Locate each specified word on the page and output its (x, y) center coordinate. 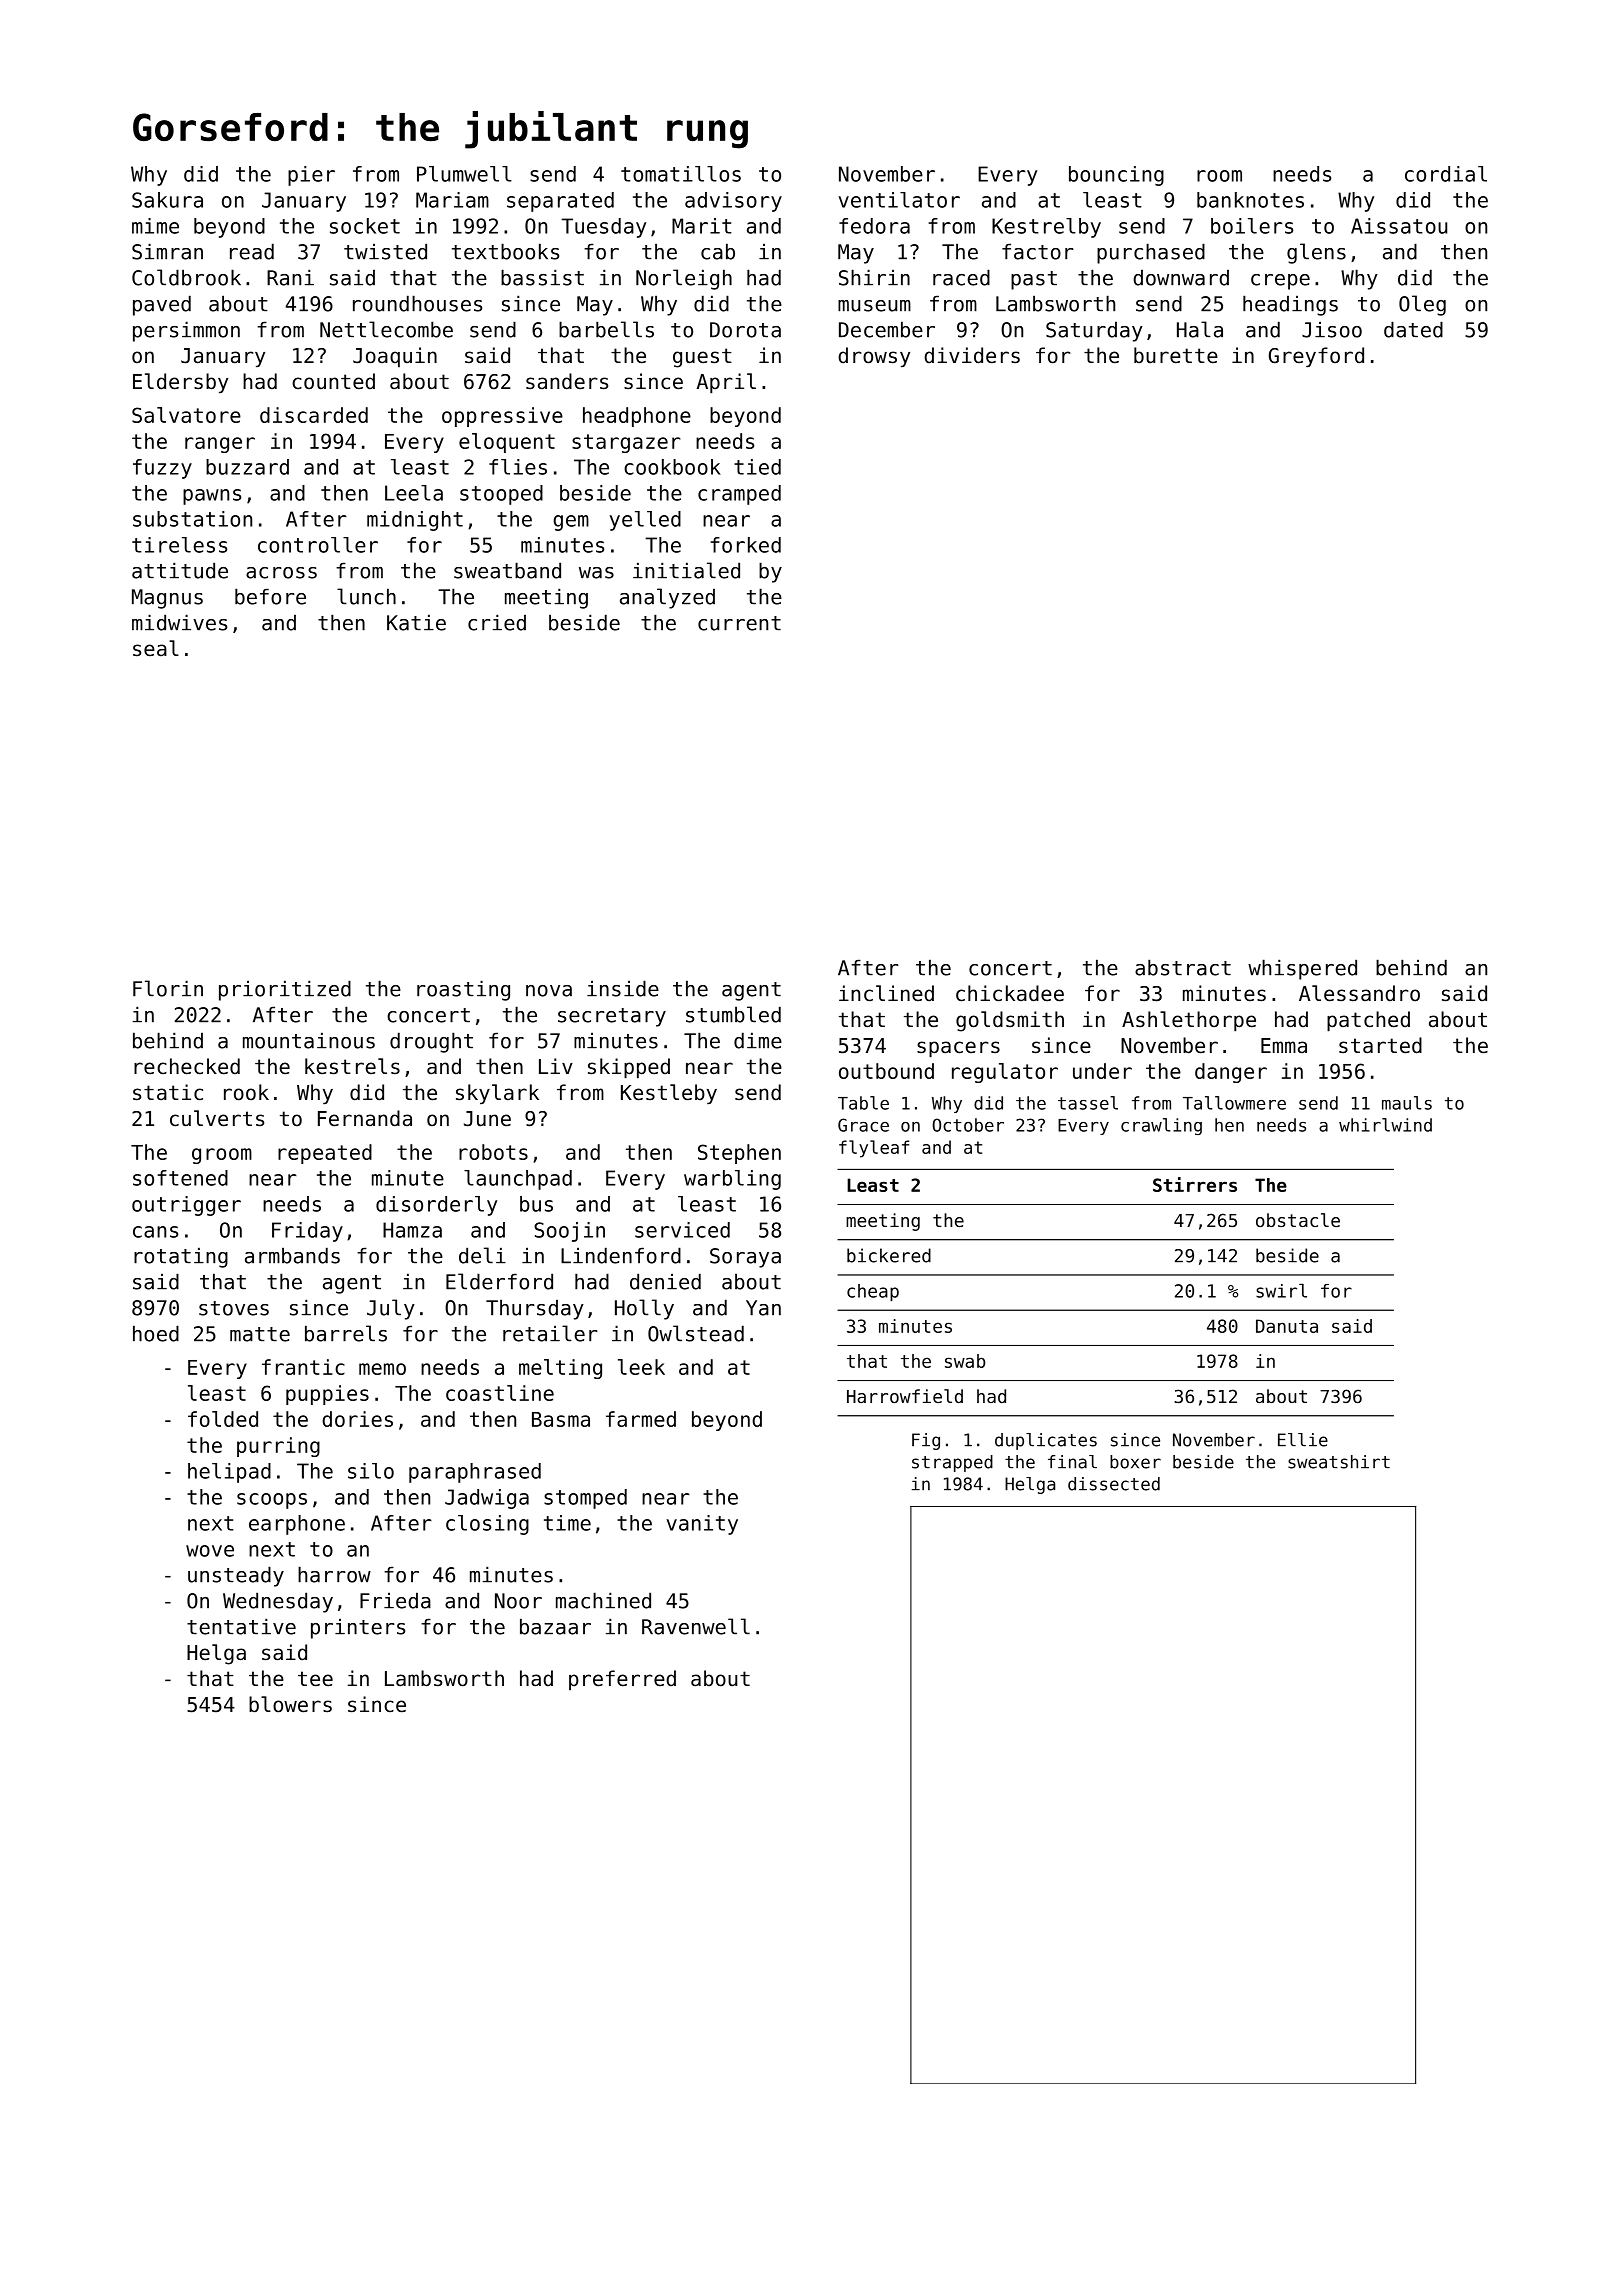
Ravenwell (696, 1626)
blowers (290, 1704)
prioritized (285, 990)
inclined (886, 993)
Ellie (1303, 1440)
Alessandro (1359, 993)
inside (623, 988)
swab (965, 1361)
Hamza (412, 1230)
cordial (1446, 174)
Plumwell (464, 174)
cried (497, 622)
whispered (1302, 969)
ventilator (899, 200)
